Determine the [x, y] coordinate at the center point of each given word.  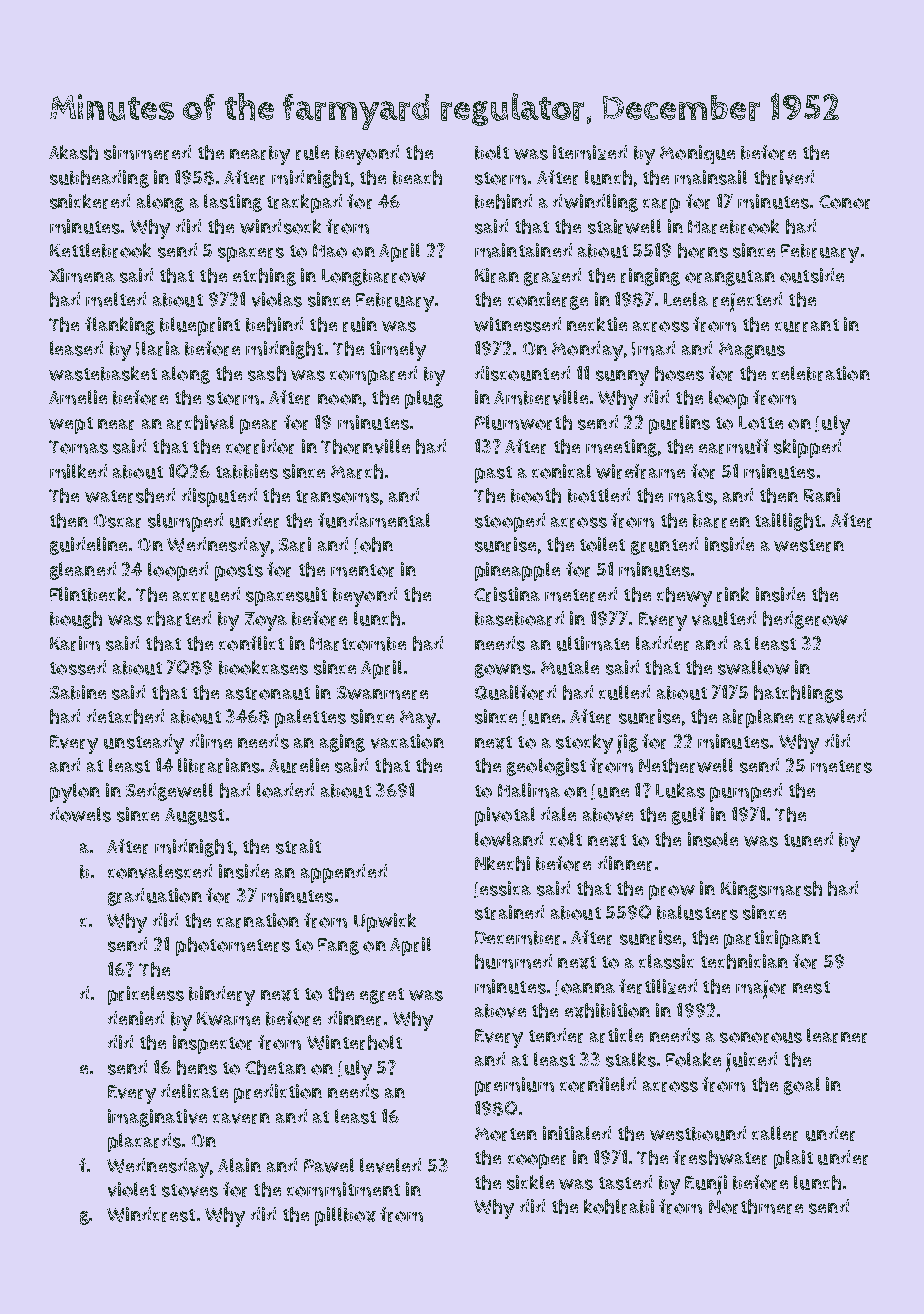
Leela [686, 299]
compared [373, 375]
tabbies [247, 471]
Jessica [502, 889]
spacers [251, 254]
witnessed [517, 324]
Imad [653, 348]
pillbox [345, 1216]
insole [713, 839]
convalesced [160, 871]
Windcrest [151, 1214]
